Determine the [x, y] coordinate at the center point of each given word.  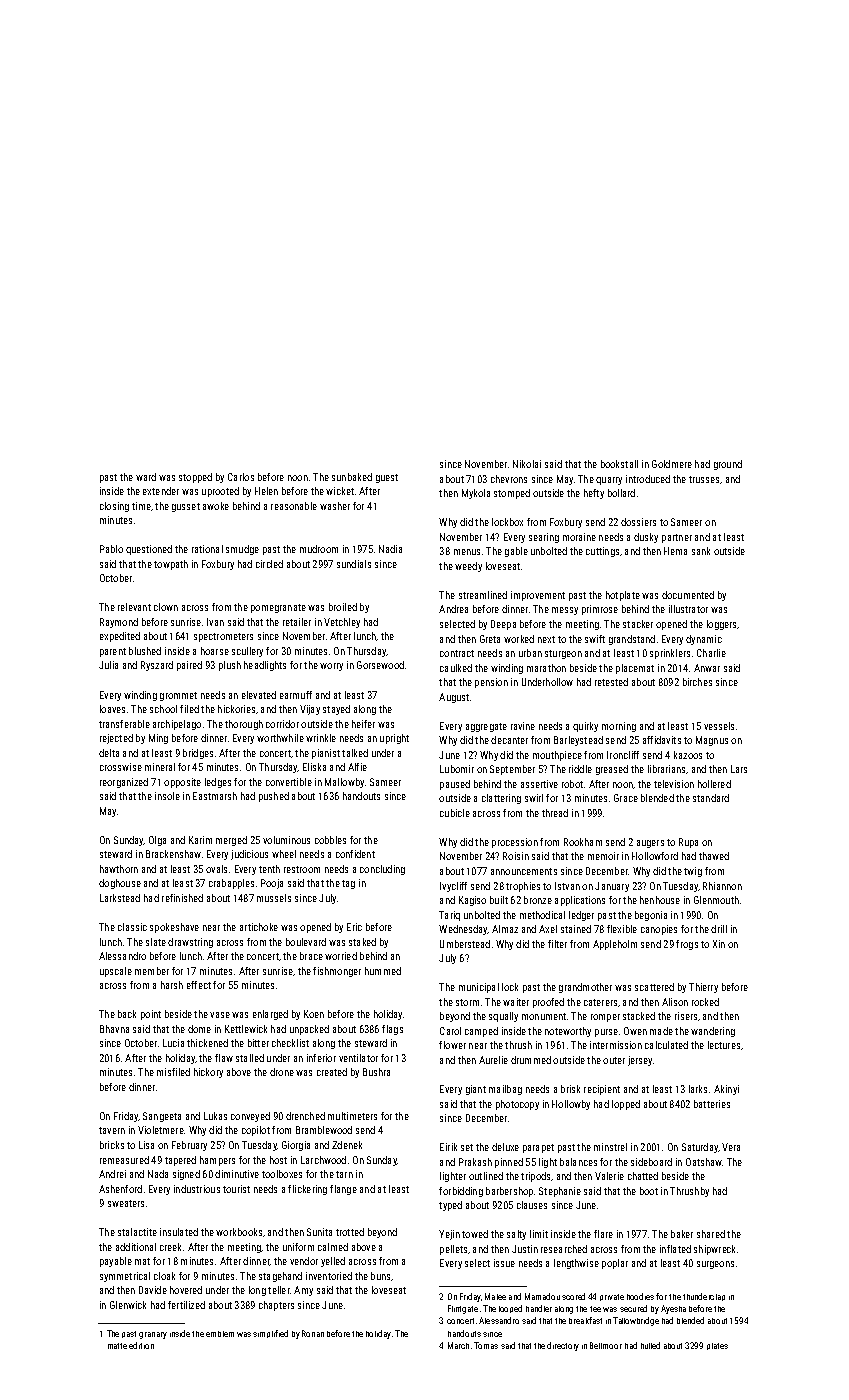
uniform [298, 1247]
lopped [626, 1105]
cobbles [330, 840]
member [152, 971]
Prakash [475, 1162]
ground [728, 465]
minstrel [610, 1147]
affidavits [662, 740]
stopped [195, 478]
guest [387, 478]
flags [392, 1030]
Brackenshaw [173, 854]
